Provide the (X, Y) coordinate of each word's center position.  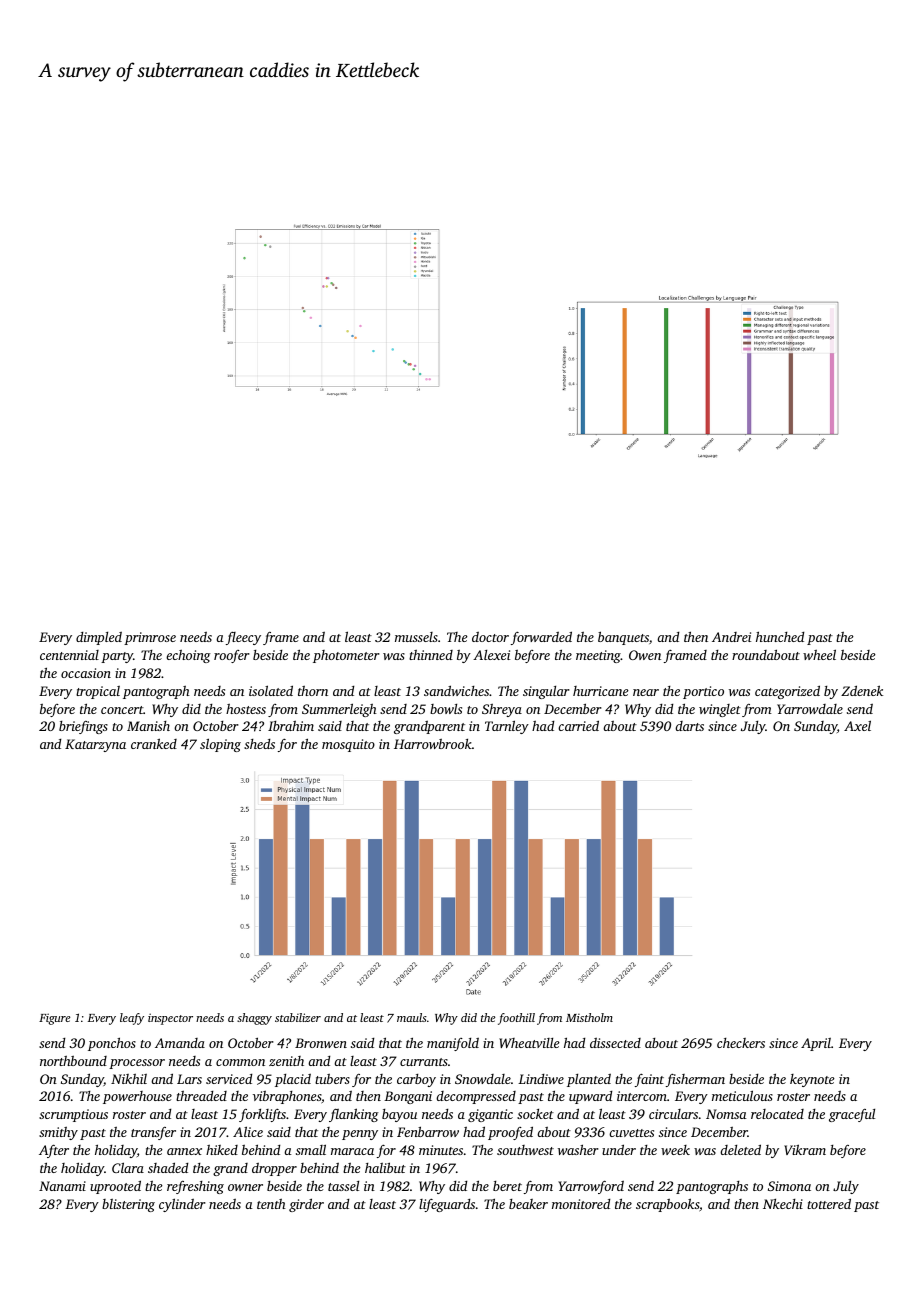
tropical (98, 692)
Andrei (731, 637)
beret (507, 1186)
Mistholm (589, 1017)
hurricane (601, 691)
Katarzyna (95, 745)
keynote (812, 1080)
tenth (271, 1203)
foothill (516, 1019)
